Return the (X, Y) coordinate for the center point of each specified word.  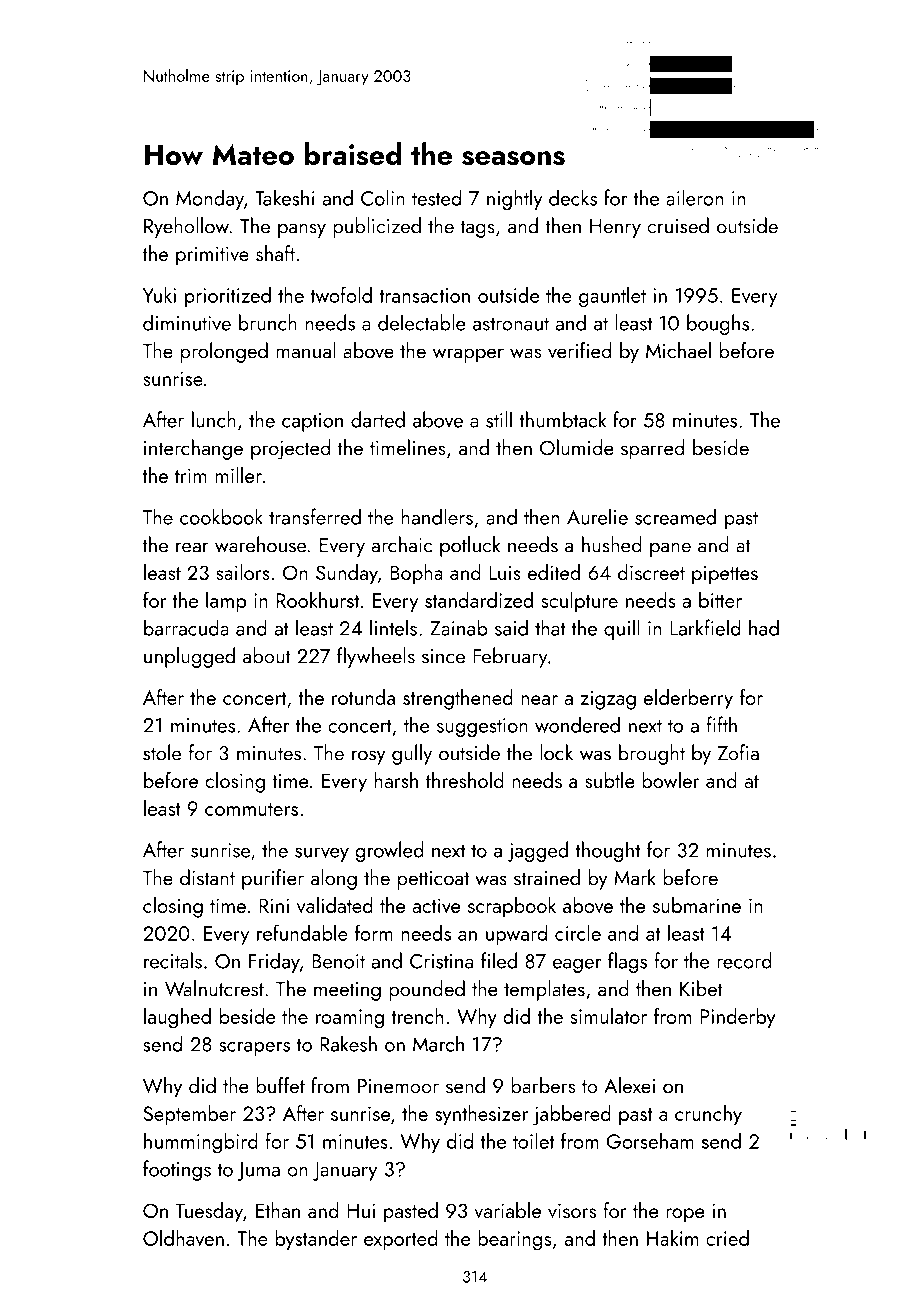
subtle (610, 780)
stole (162, 752)
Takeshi (285, 197)
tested (436, 197)
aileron (694, 197)
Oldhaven (183, 1238)
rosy (368, 757)
